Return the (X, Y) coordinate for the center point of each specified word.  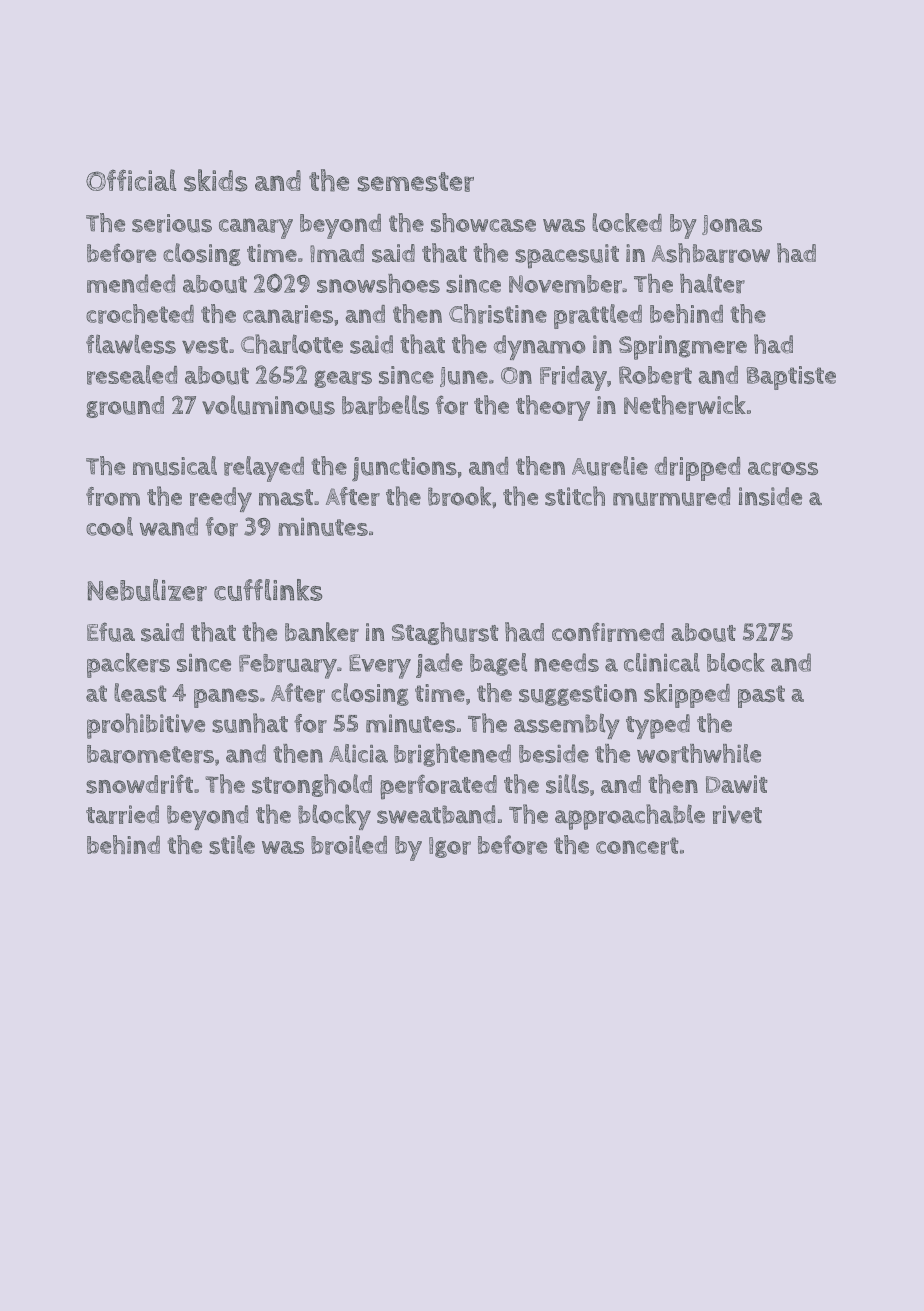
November (565, 284)
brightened (452, 755)
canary (256, 228)
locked (627, 222)
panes (226, 698)
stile (232, 844)
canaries (288, 314)
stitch (575, 496)
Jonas (732, 225)
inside (770, 496)
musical (175, 466)
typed (658, 726)
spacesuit (567, 256)
